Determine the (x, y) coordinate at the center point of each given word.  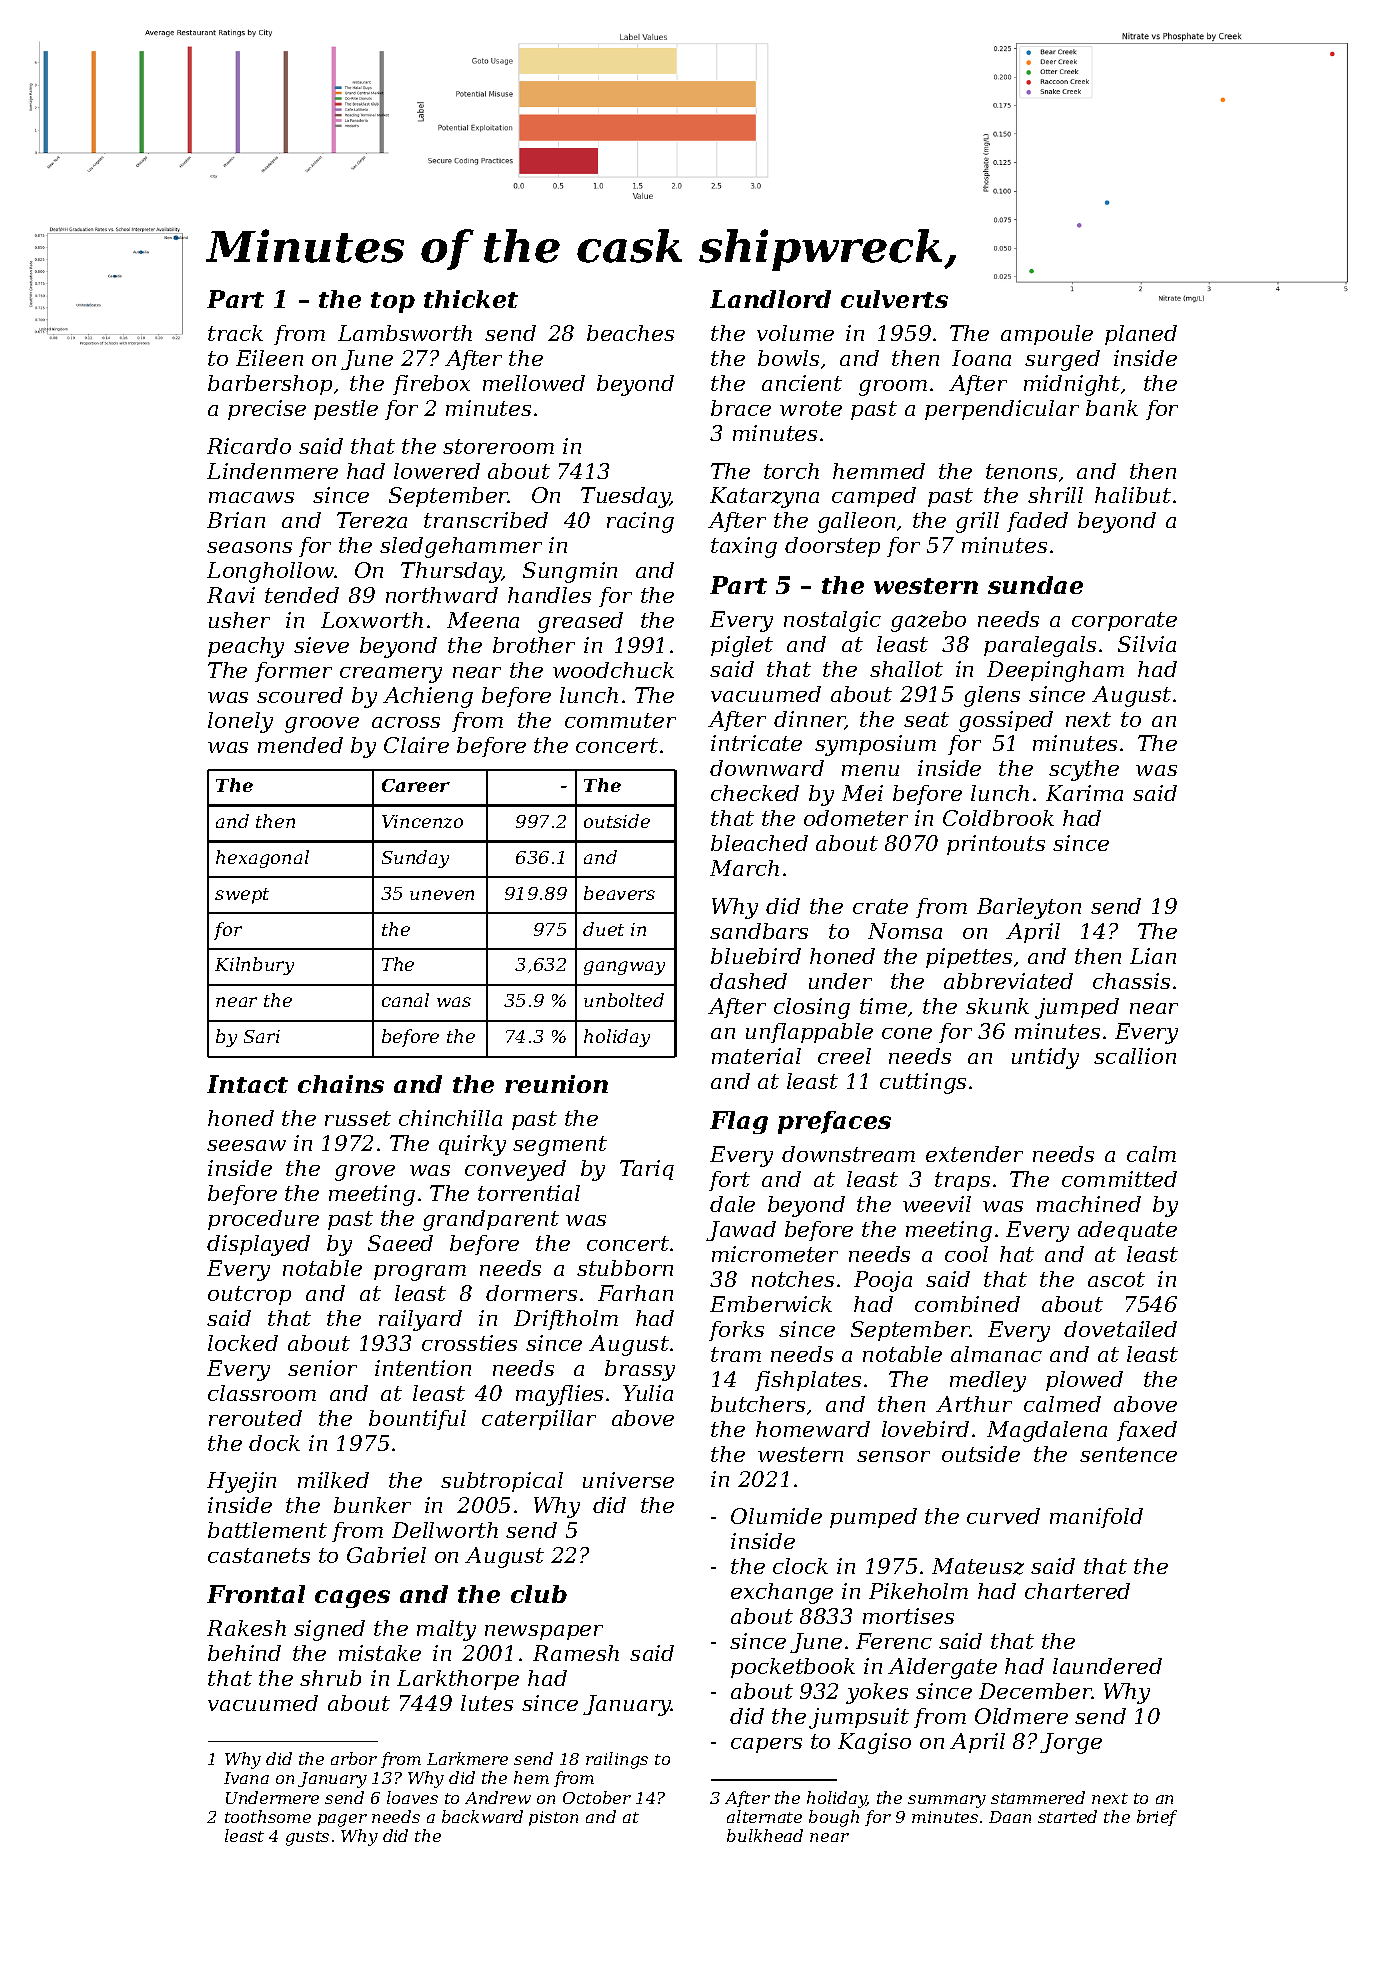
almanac (996, 1354)
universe (628, 1480)
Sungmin (570, 572)
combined (967, 1304)
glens (992, 696)
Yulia (648, 1393)
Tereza (372, 520)
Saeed (400, 1243)
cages (352, 1599)
